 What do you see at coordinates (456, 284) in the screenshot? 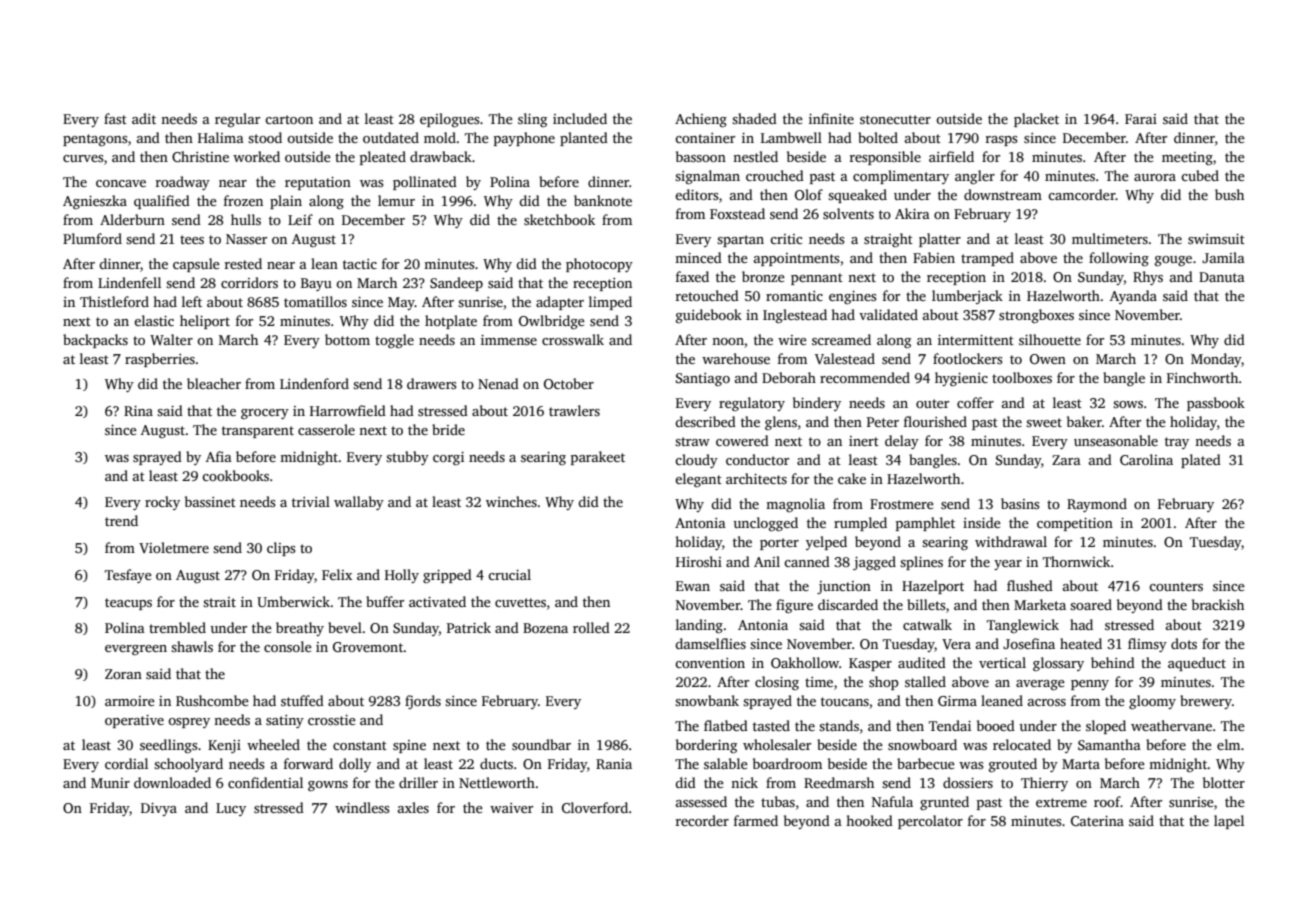
I see `Sandeep` at bounding box center [456, 284].
